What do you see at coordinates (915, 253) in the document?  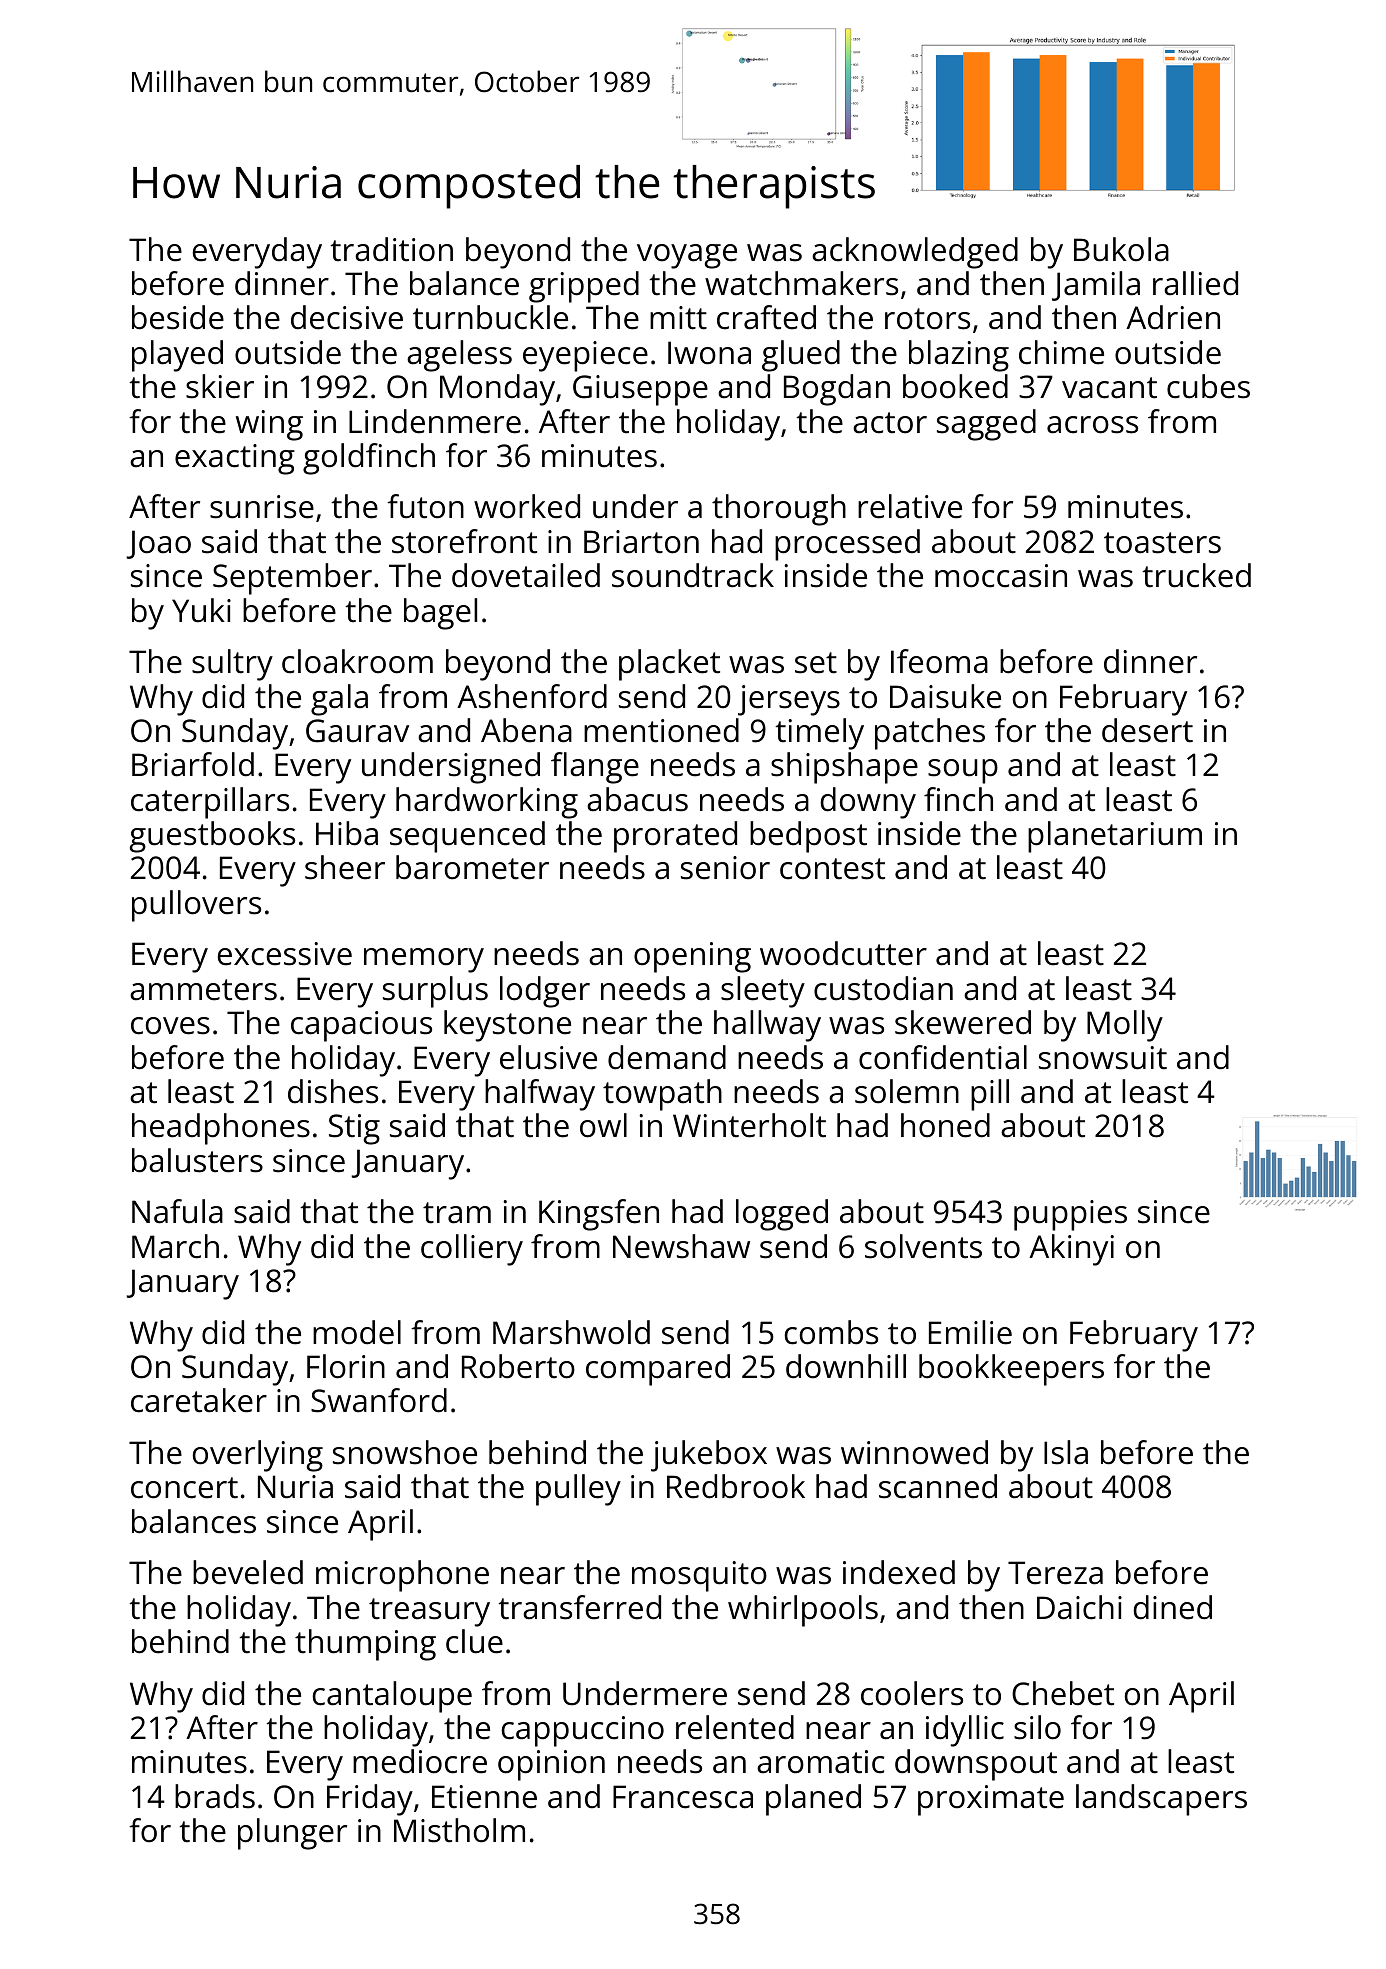 I see `acknowledged` at bounding box center [915, 253].
